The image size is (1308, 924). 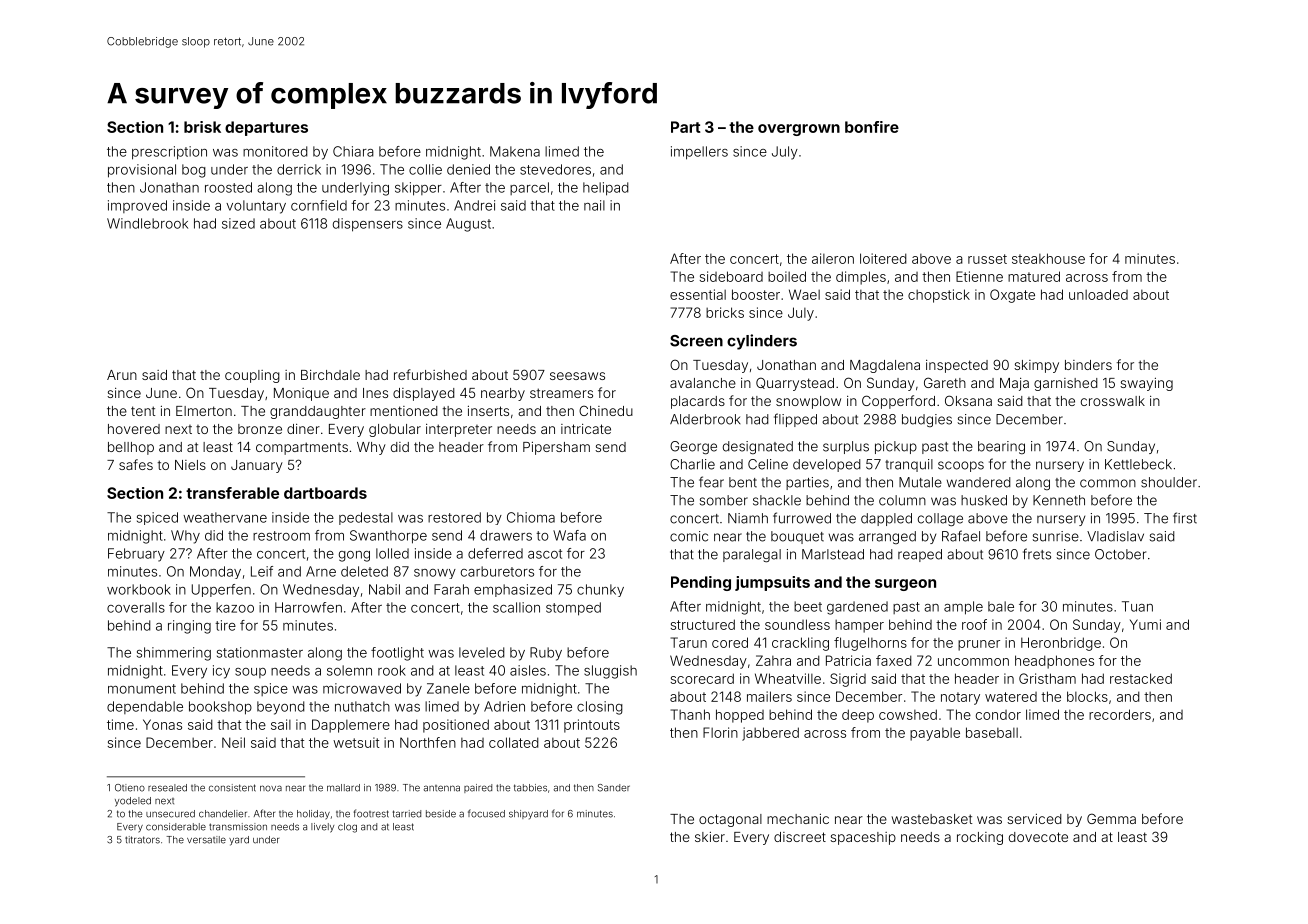 What do you see at coordinates (696, 341) in the image?
I see `Screen` at bounding box center [696, 341].
